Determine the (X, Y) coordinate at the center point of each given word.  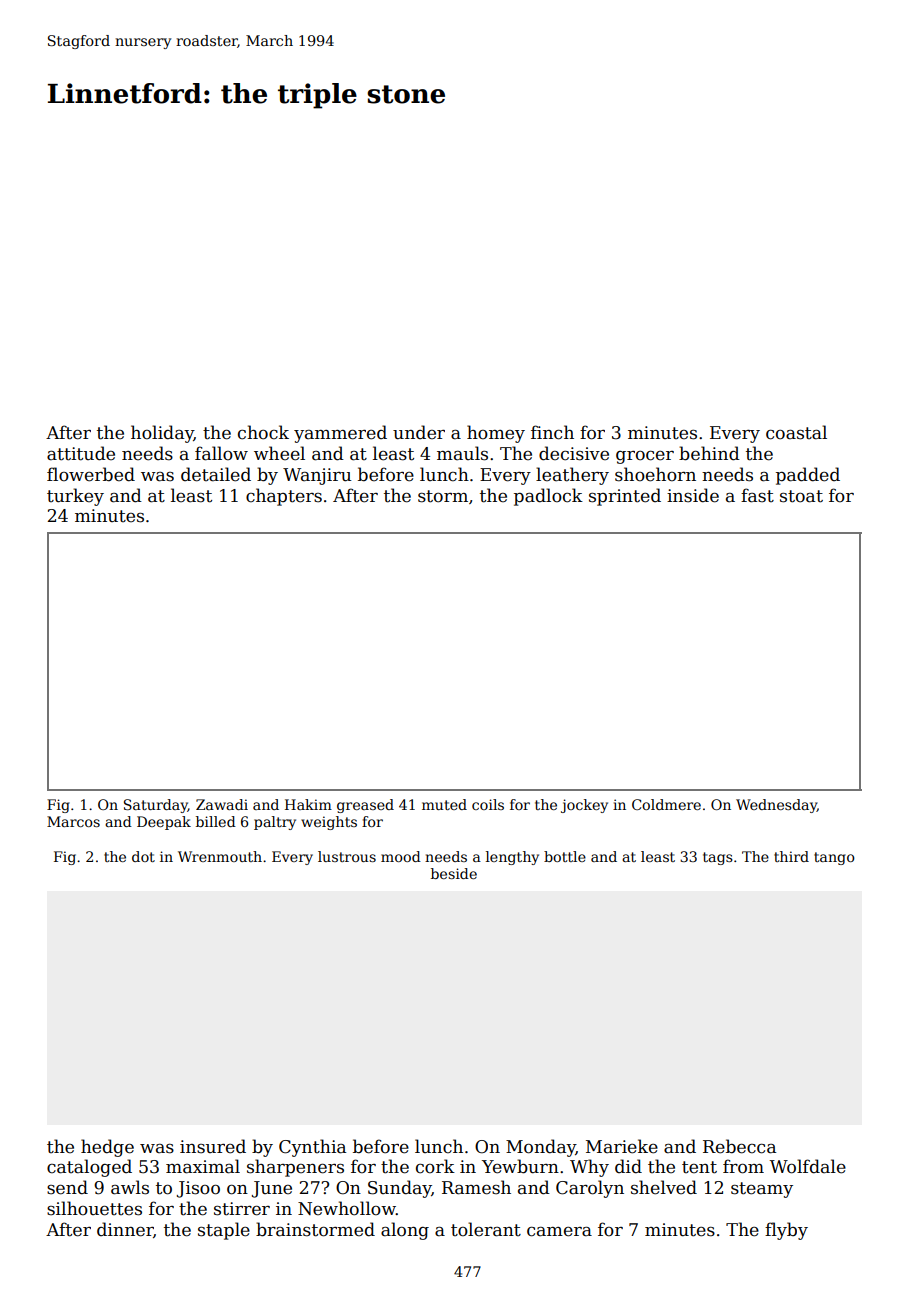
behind (709, 453)
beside (454, 873)
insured (213, 1146)
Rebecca (739, 1146)
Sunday (399, 1189)
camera (559, 1232)
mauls (462, 453)
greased (365, 806)
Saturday (156, 806)
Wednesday (776, 806)
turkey (75, 497)
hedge (107, 1148)
